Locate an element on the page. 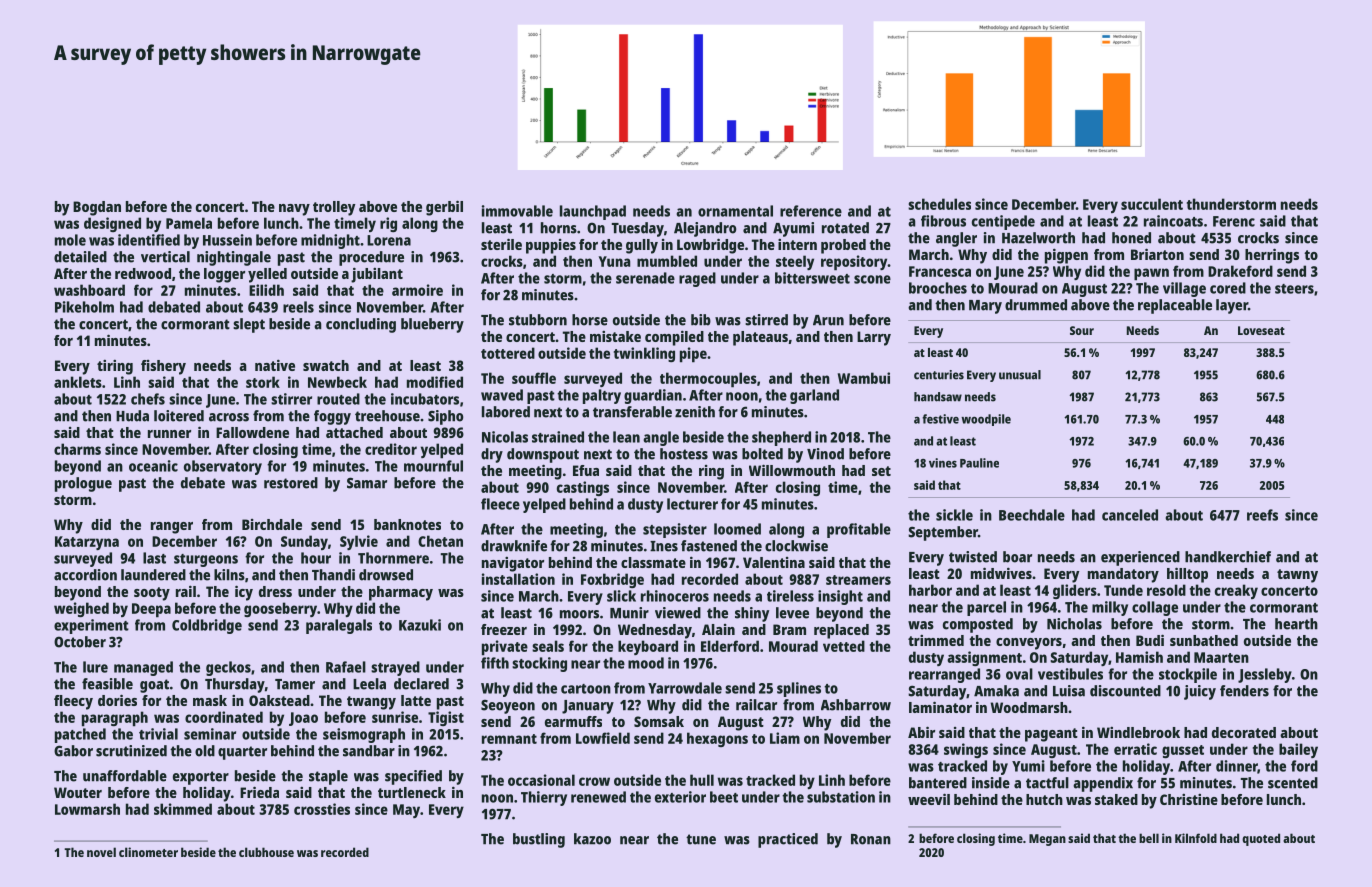 The width and height of the image is (1372, 887). Pauline is located at coordinates (979, 463).
